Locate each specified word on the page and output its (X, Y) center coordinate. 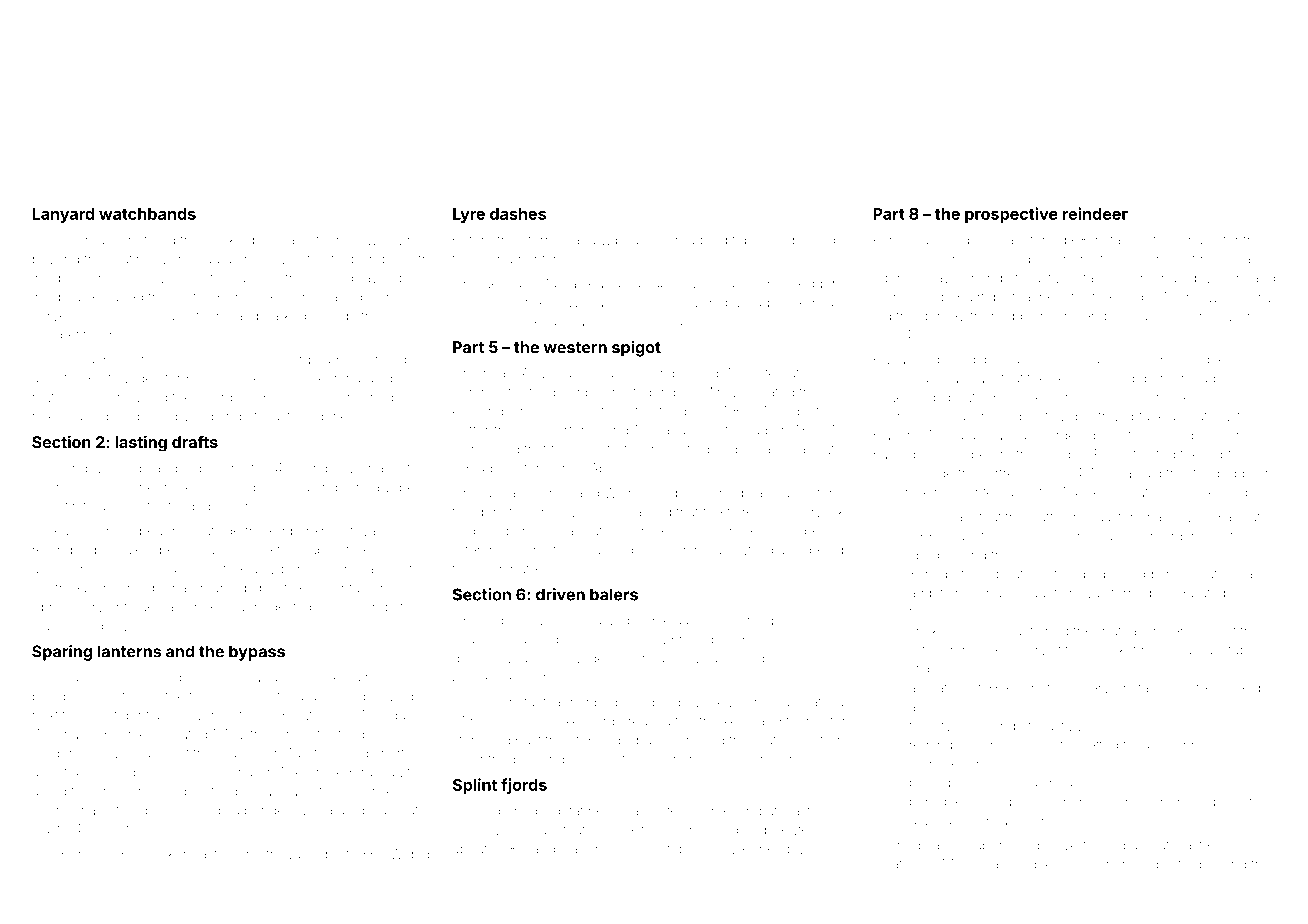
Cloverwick (809, 511)
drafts (195, 441)
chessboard (1189, 435)
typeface (760, 241)
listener (932, 649)
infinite (74, 506)
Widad (409, 854)
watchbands (147, 214)
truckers (724, 722)
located (772, 392)
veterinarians (1178, 240)
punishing (92, 855)
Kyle (328, 679)
